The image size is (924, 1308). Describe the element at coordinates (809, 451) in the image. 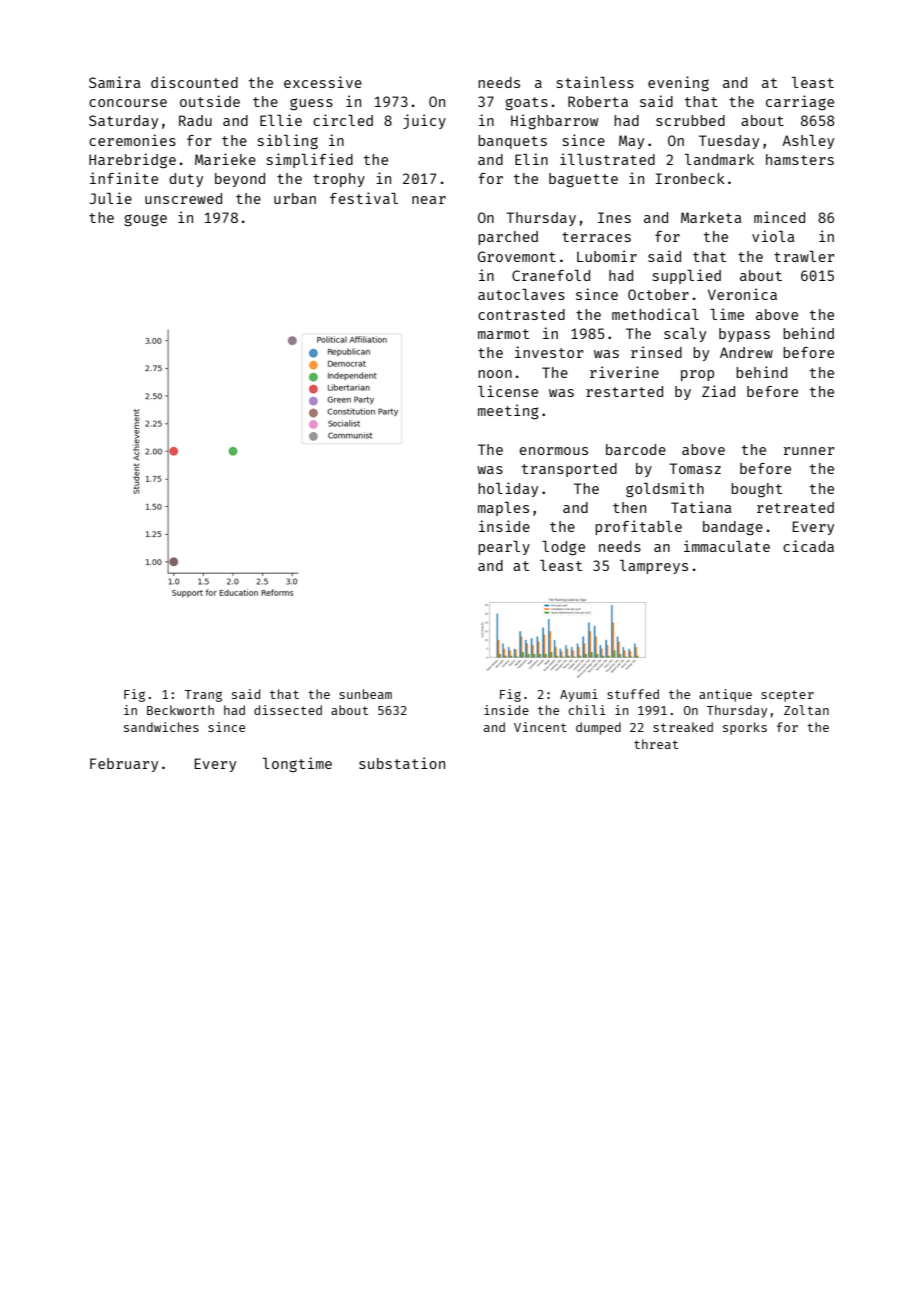

I see `runner` at that location.
